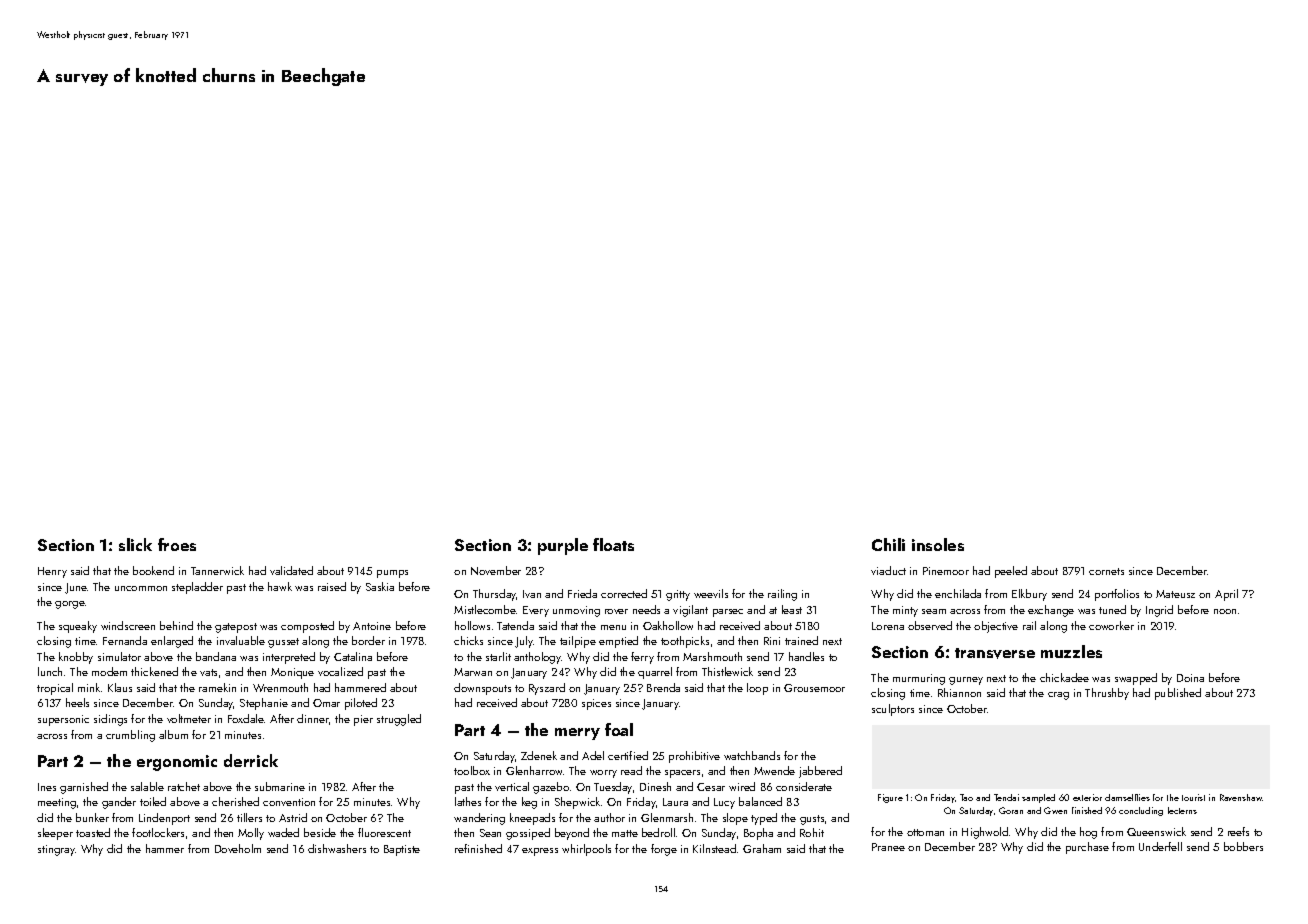 This screenshot has height=924, width=1308. Describe the element at coordinates (577, 734) in the screenshot. I see `merry` at that location.
